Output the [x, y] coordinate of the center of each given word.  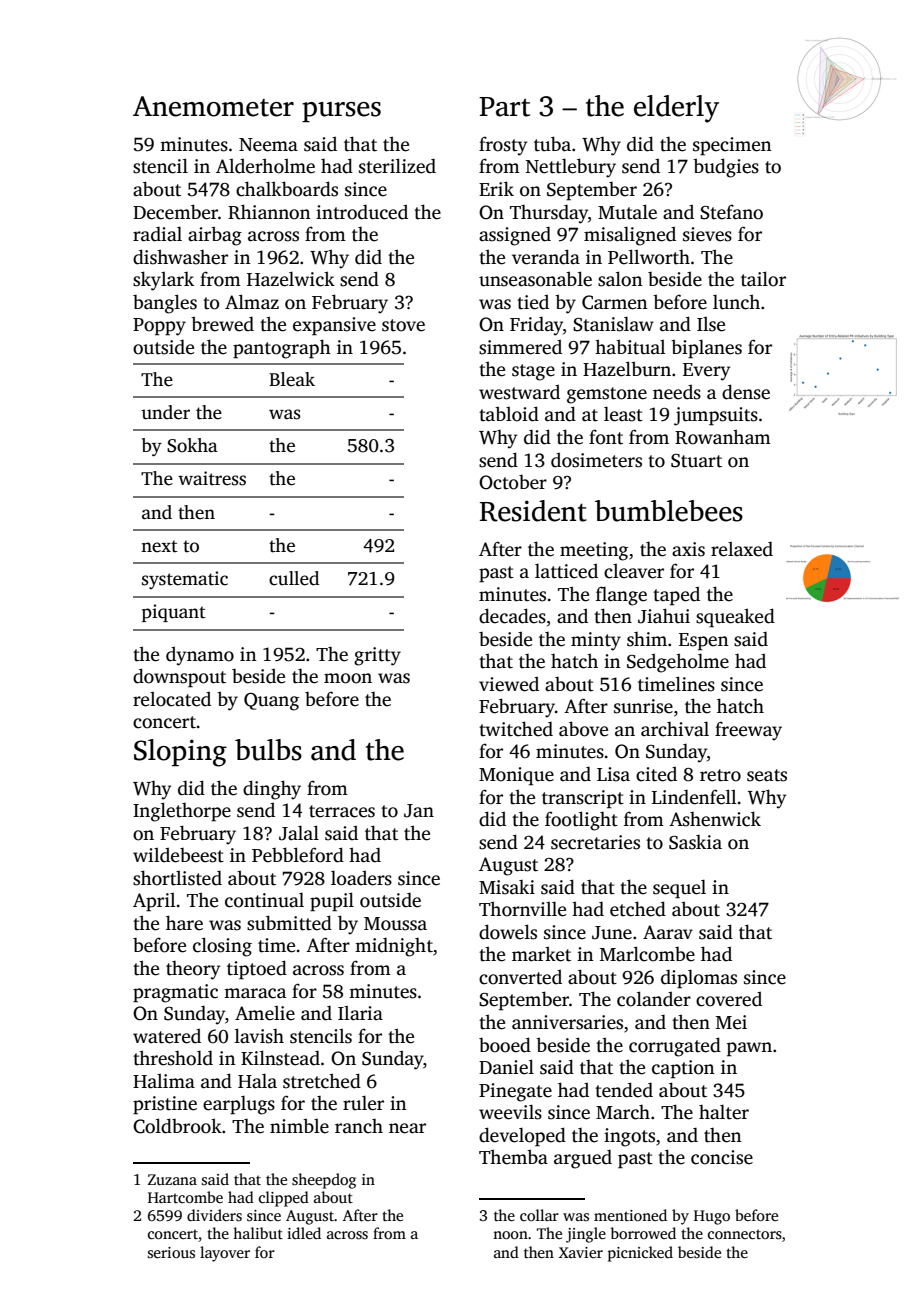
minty [596, 641]
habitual [630, 347]
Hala [257, 1081]
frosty [503, 146]
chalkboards [287, 189]
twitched [516, 729]
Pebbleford [298, 855]
